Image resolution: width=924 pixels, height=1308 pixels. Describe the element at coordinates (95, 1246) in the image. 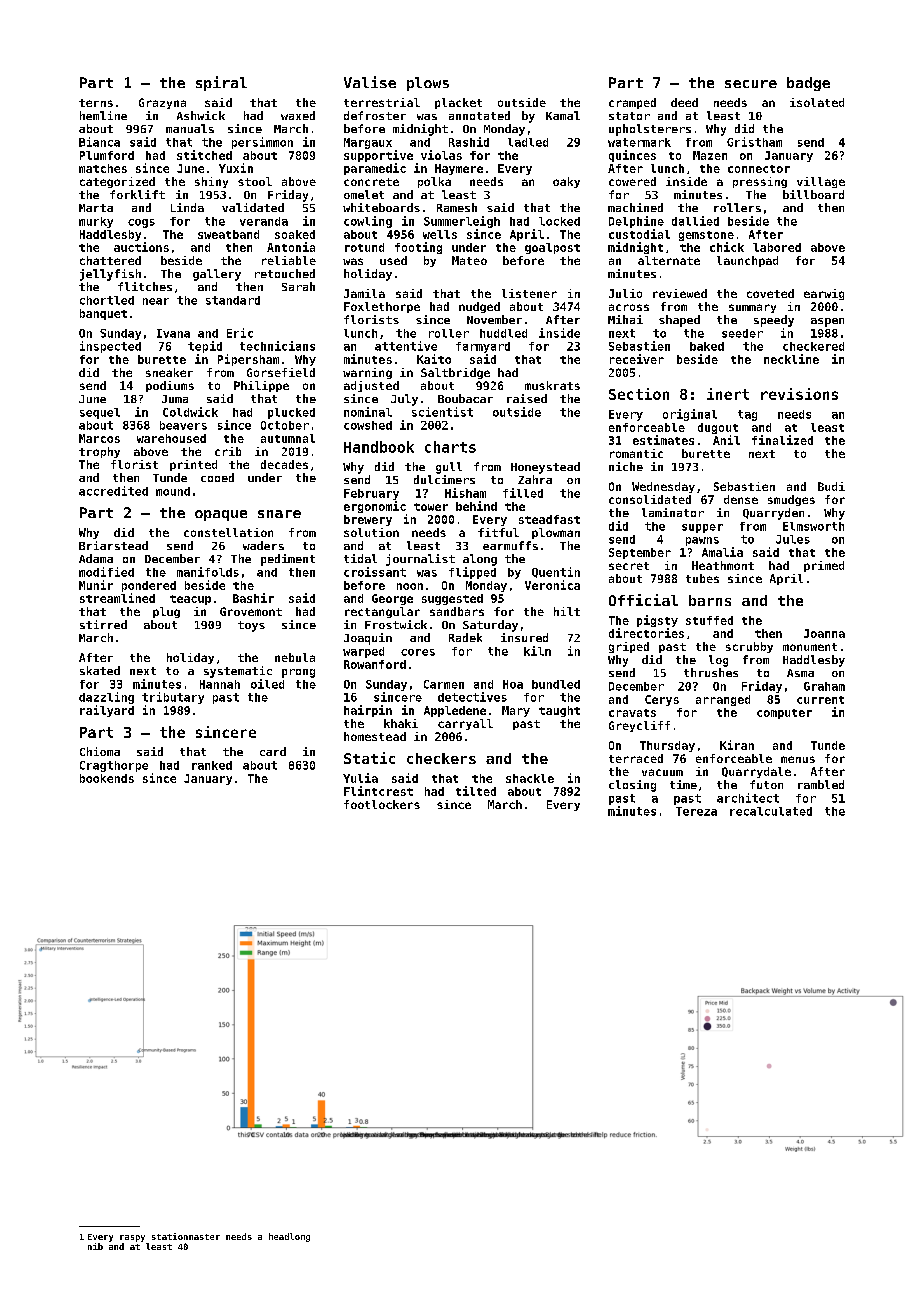

I see `nib` at that location.
